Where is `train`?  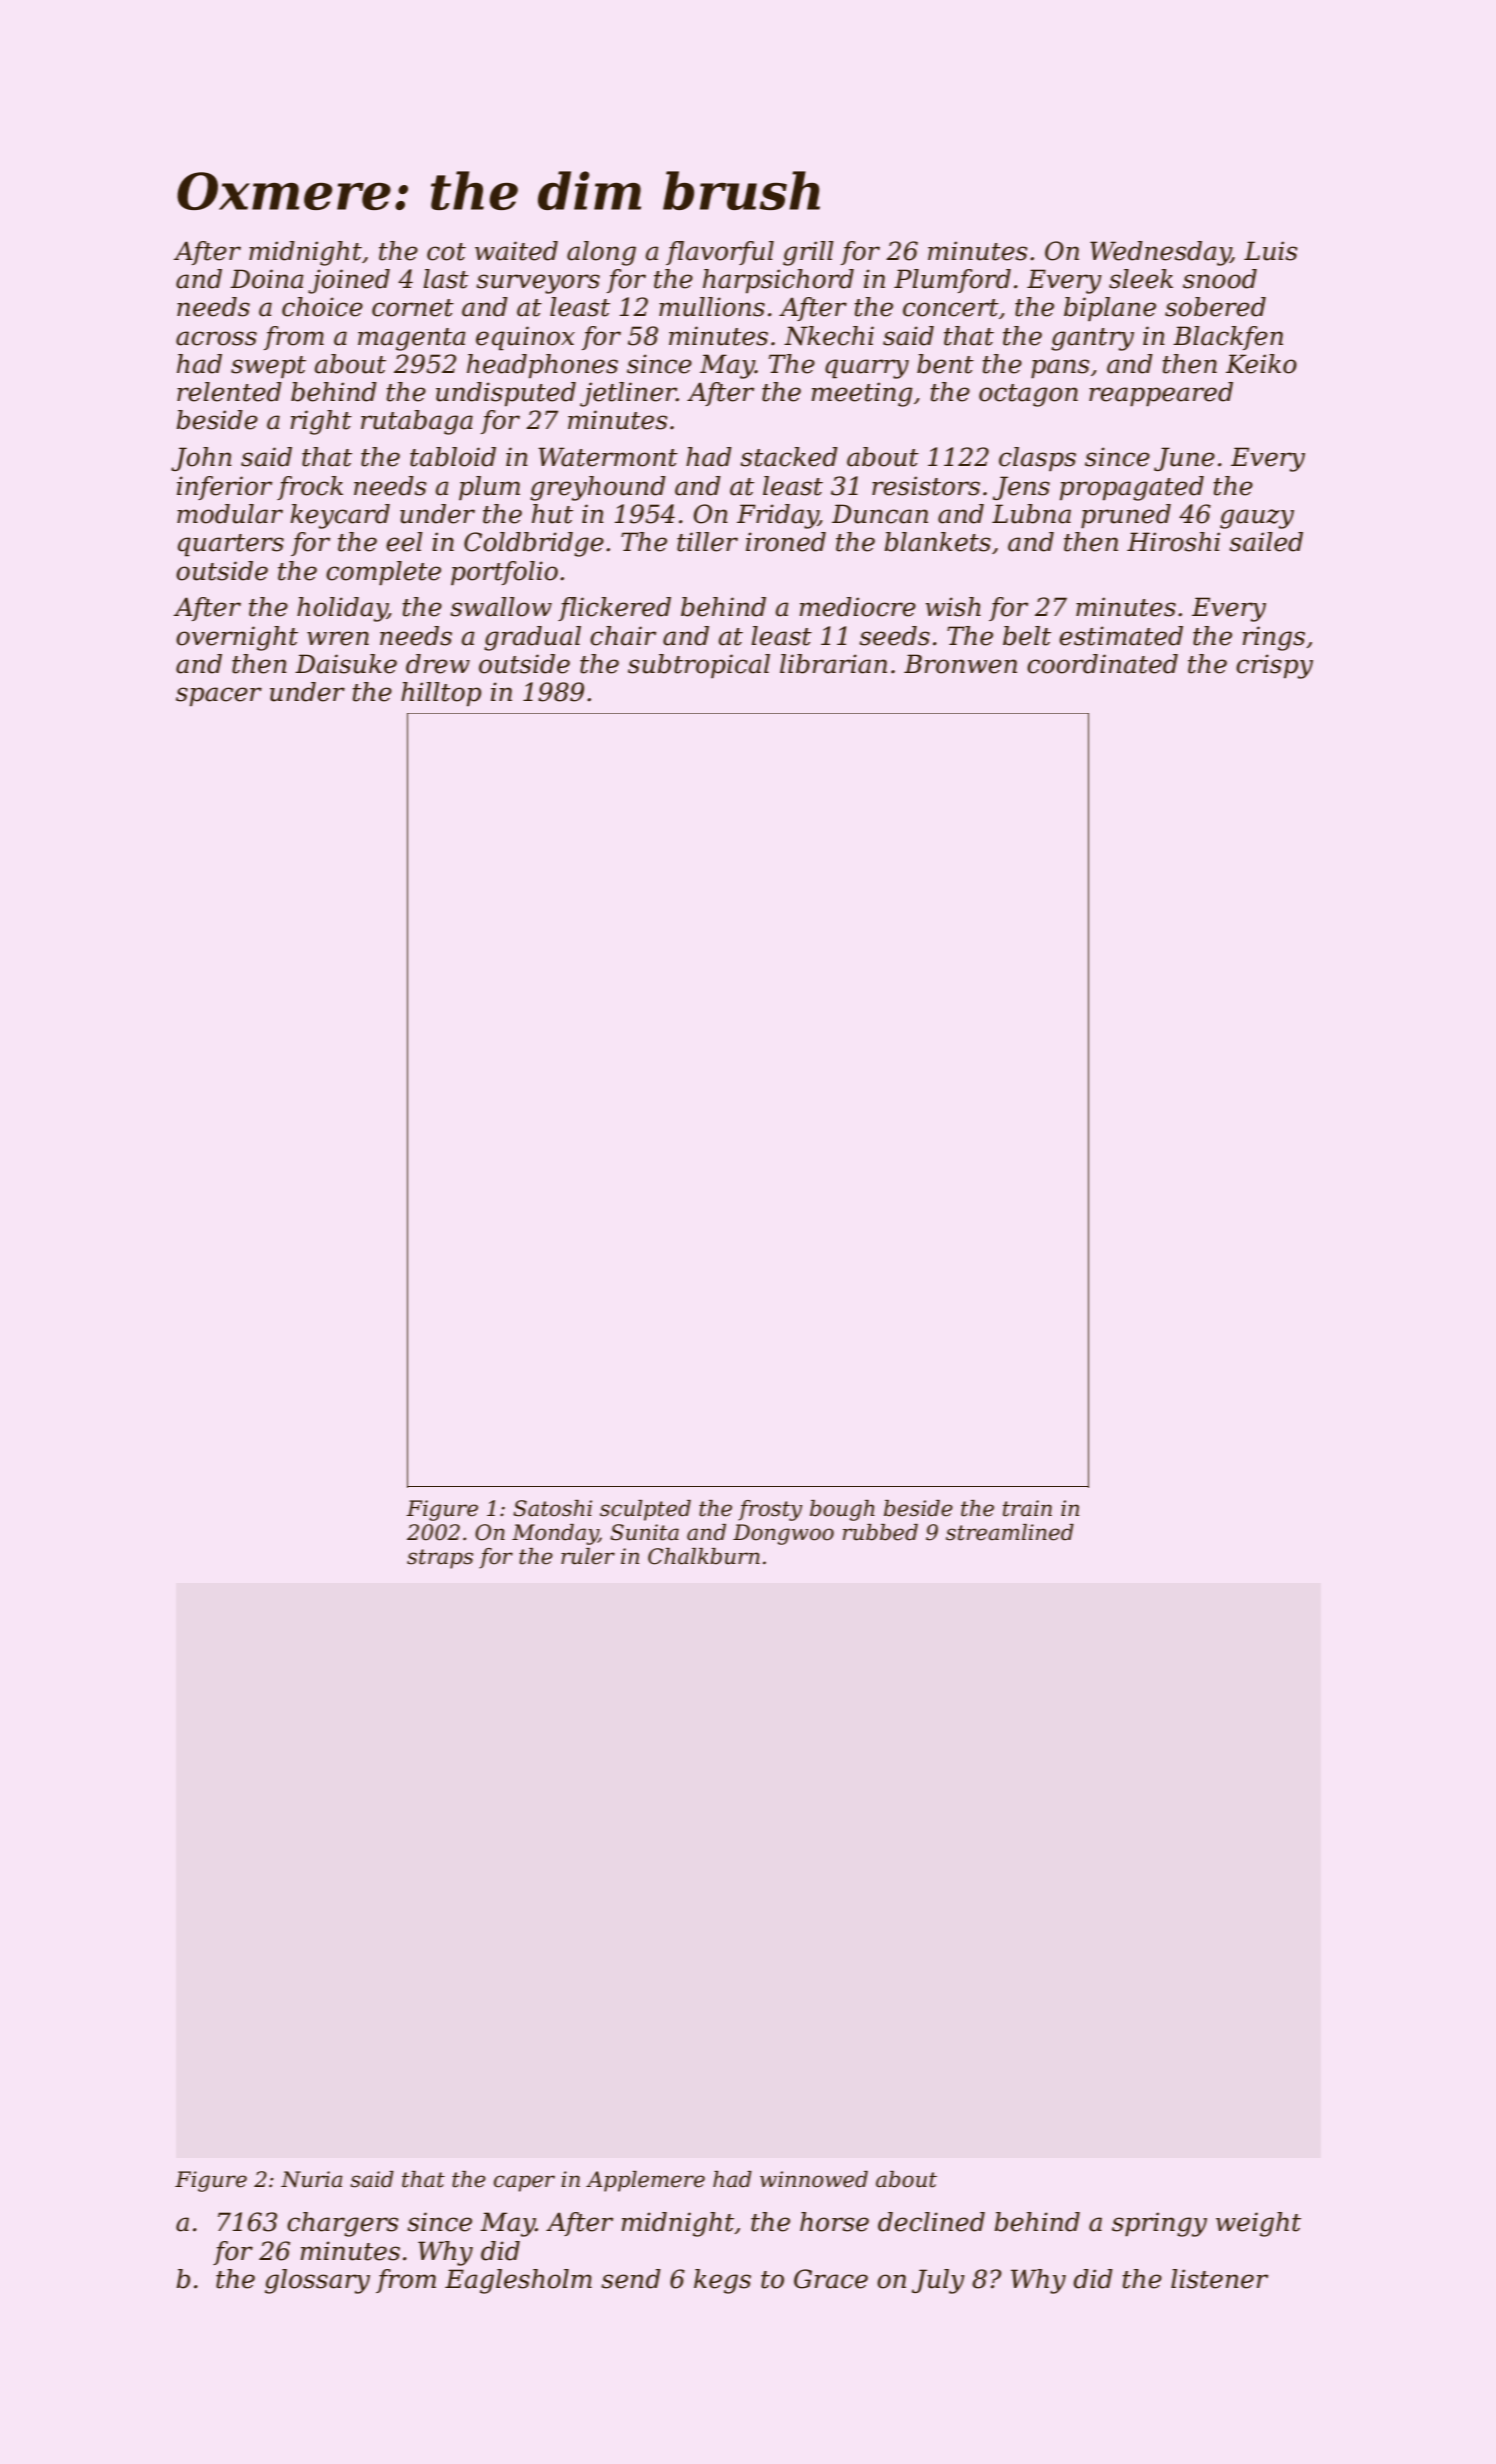
train is located at coordinates (1027, 1508).
